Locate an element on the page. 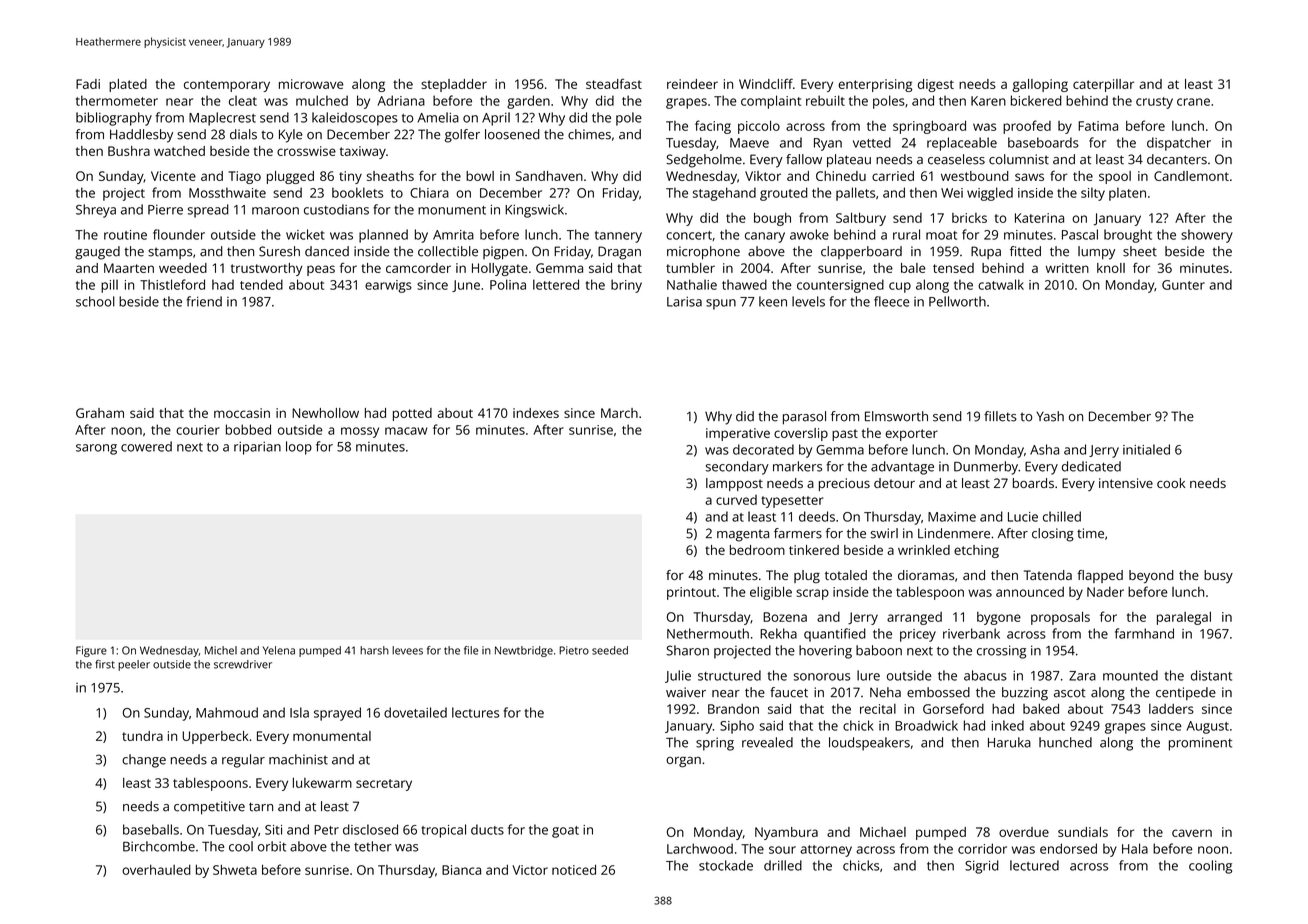 The image size is (1308, 924). bricks is located at coordinates (969, 218).
